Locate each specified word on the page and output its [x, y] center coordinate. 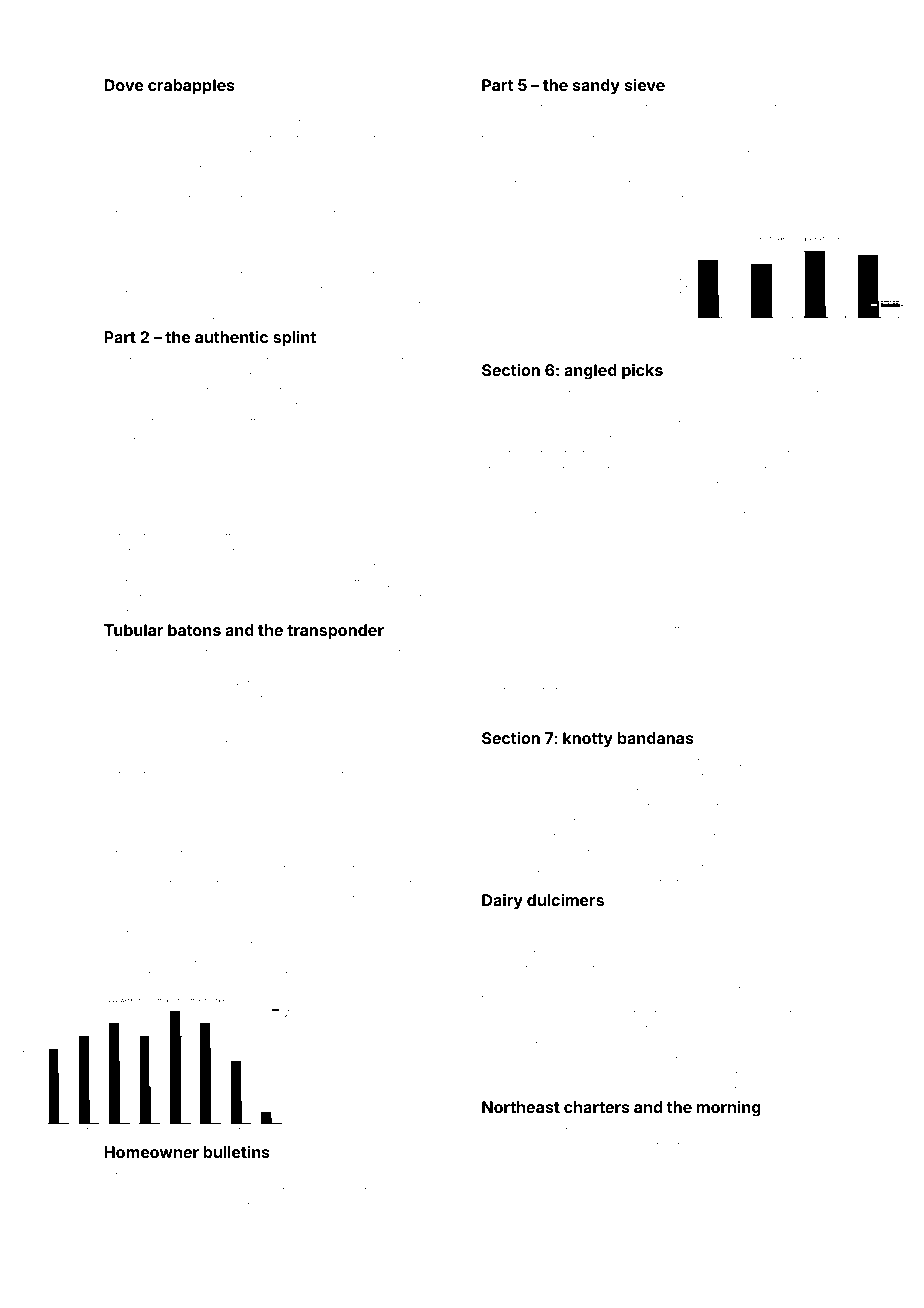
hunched [743, 1145]
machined [509, 107]
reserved [128, 1205]
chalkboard [202, 421]
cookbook [372, 1205]
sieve [645, 85]
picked [778, 677]
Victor [408, 521]
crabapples [191, 87]
